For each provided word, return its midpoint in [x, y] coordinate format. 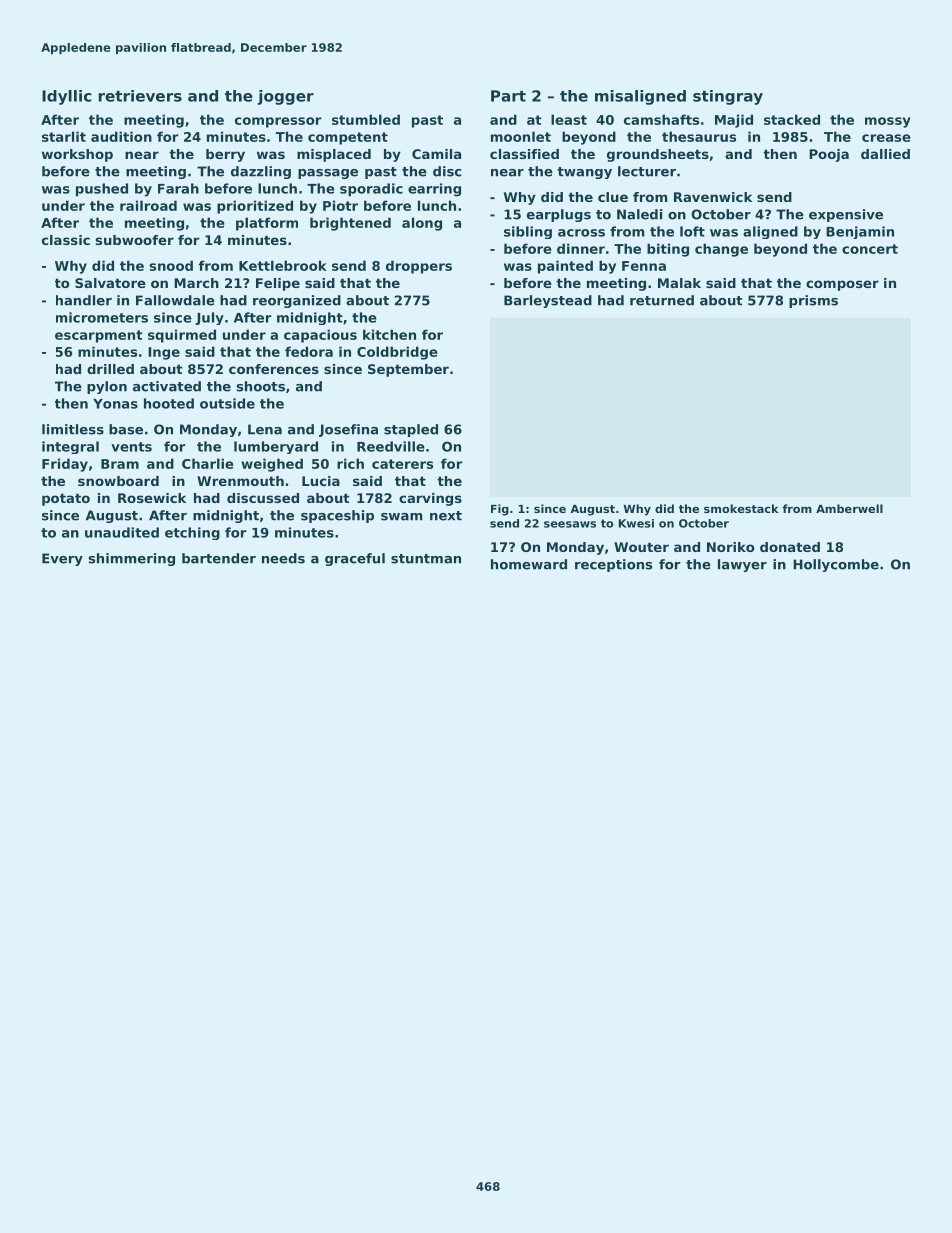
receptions [613, 565]
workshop [77, 155]
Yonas [115, 404]
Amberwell [849, 508]
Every [62, 559]
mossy [888, 122]
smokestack [741, 508]
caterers [402, 464]
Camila [436, 154]
